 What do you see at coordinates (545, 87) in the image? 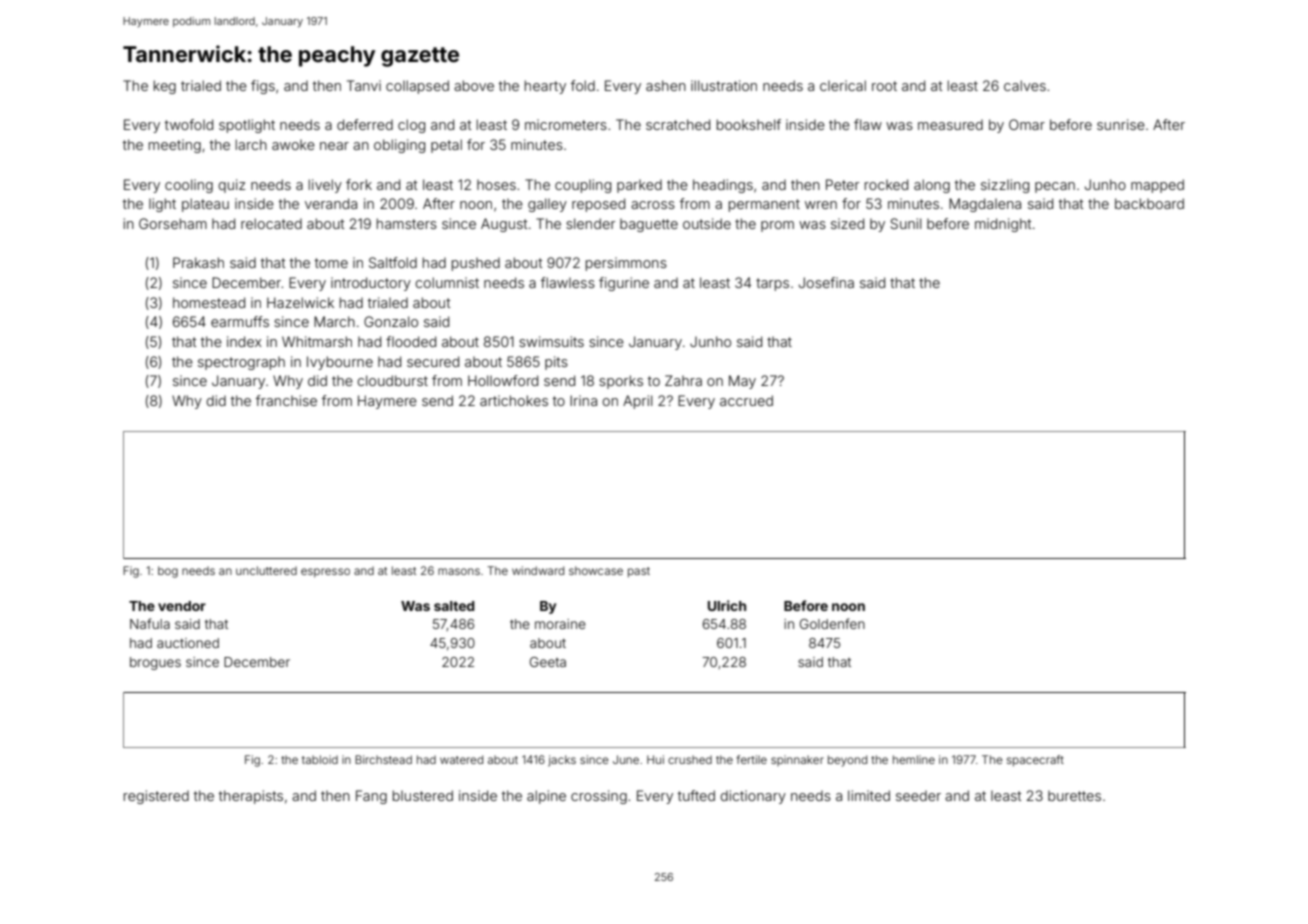
I see `hearty` at bounding box center [545, 87].
